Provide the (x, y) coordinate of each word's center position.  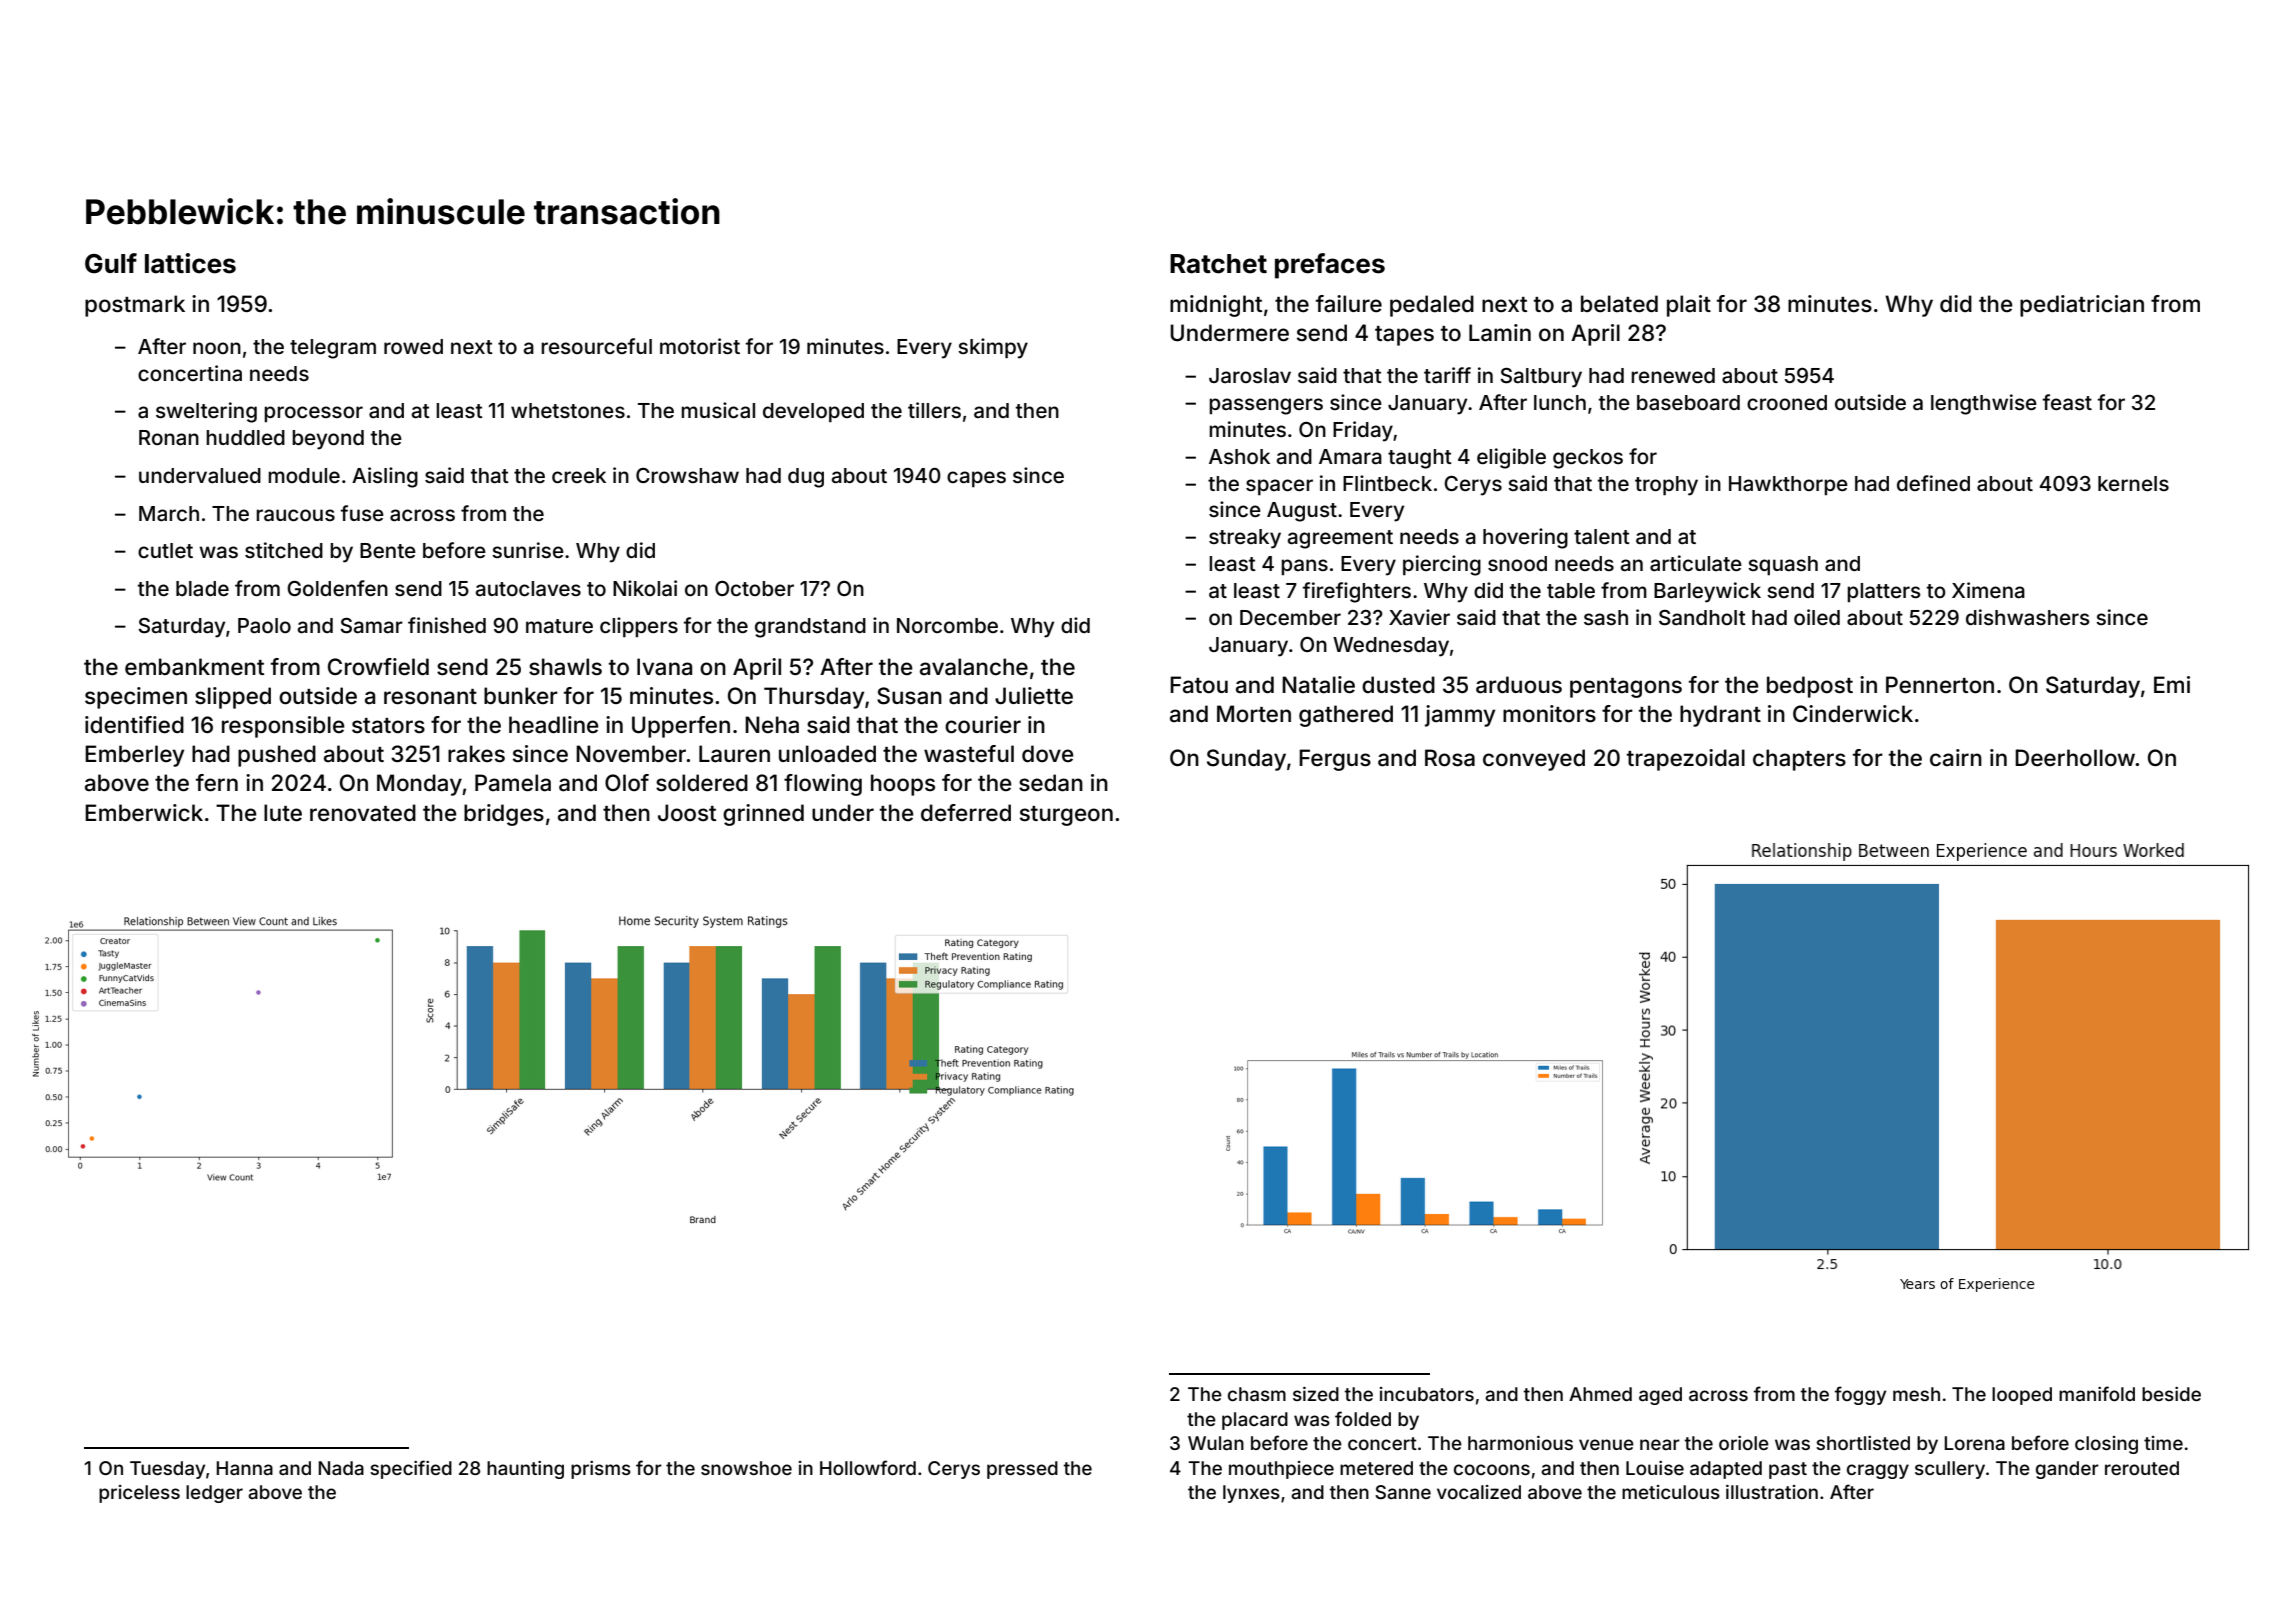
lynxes (1251, 1494)
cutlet (165, 550)
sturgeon (1066, 816)
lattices (190, 263)
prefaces (1330, 266)
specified (411, 1469)
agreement (1340, 539)
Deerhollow (2075, 758)
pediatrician (2082, 306)
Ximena (1988, 590)
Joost (687, 813)
